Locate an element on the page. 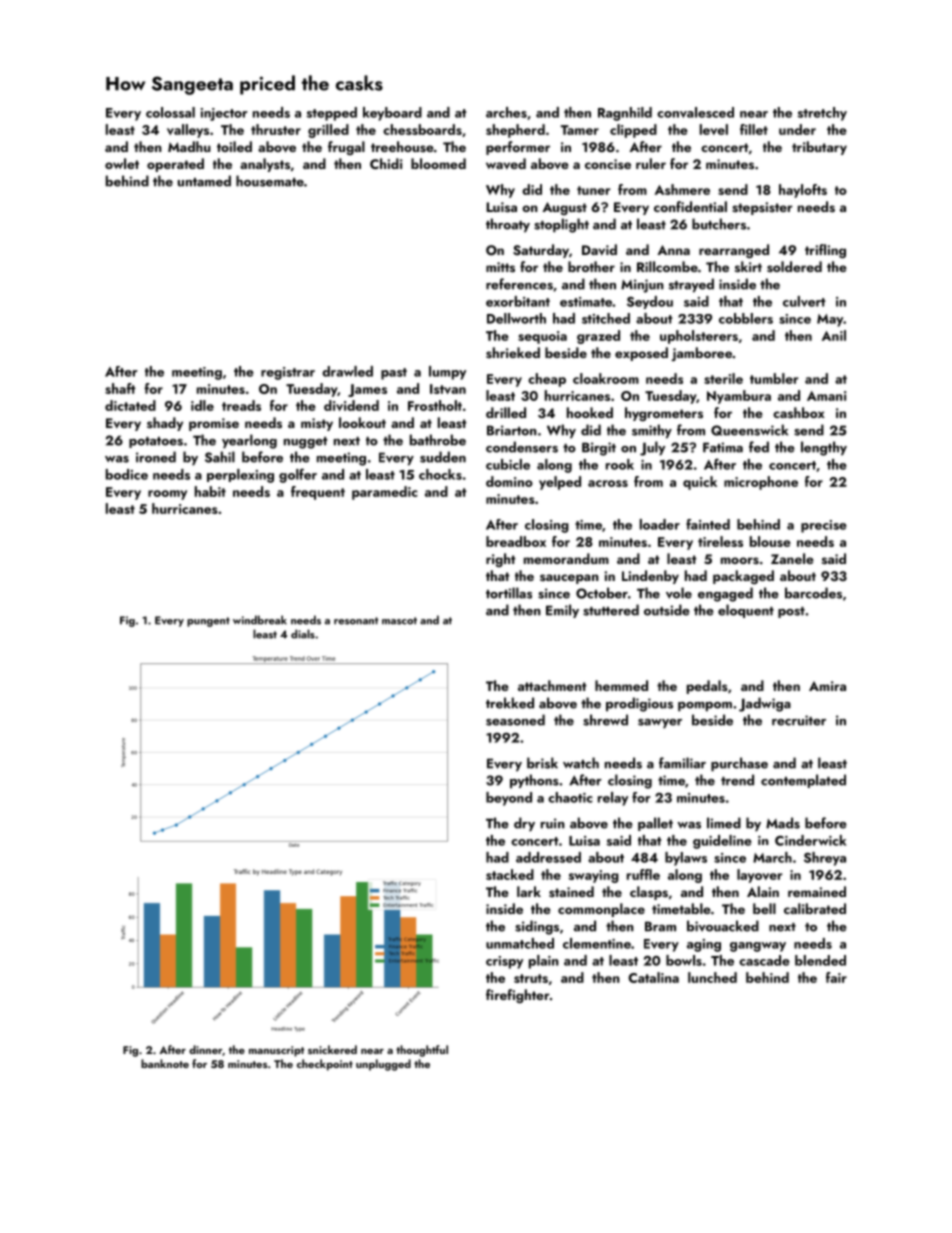 This image has height=1233, width=952. banknote is located at coordinates (165, 1063).
